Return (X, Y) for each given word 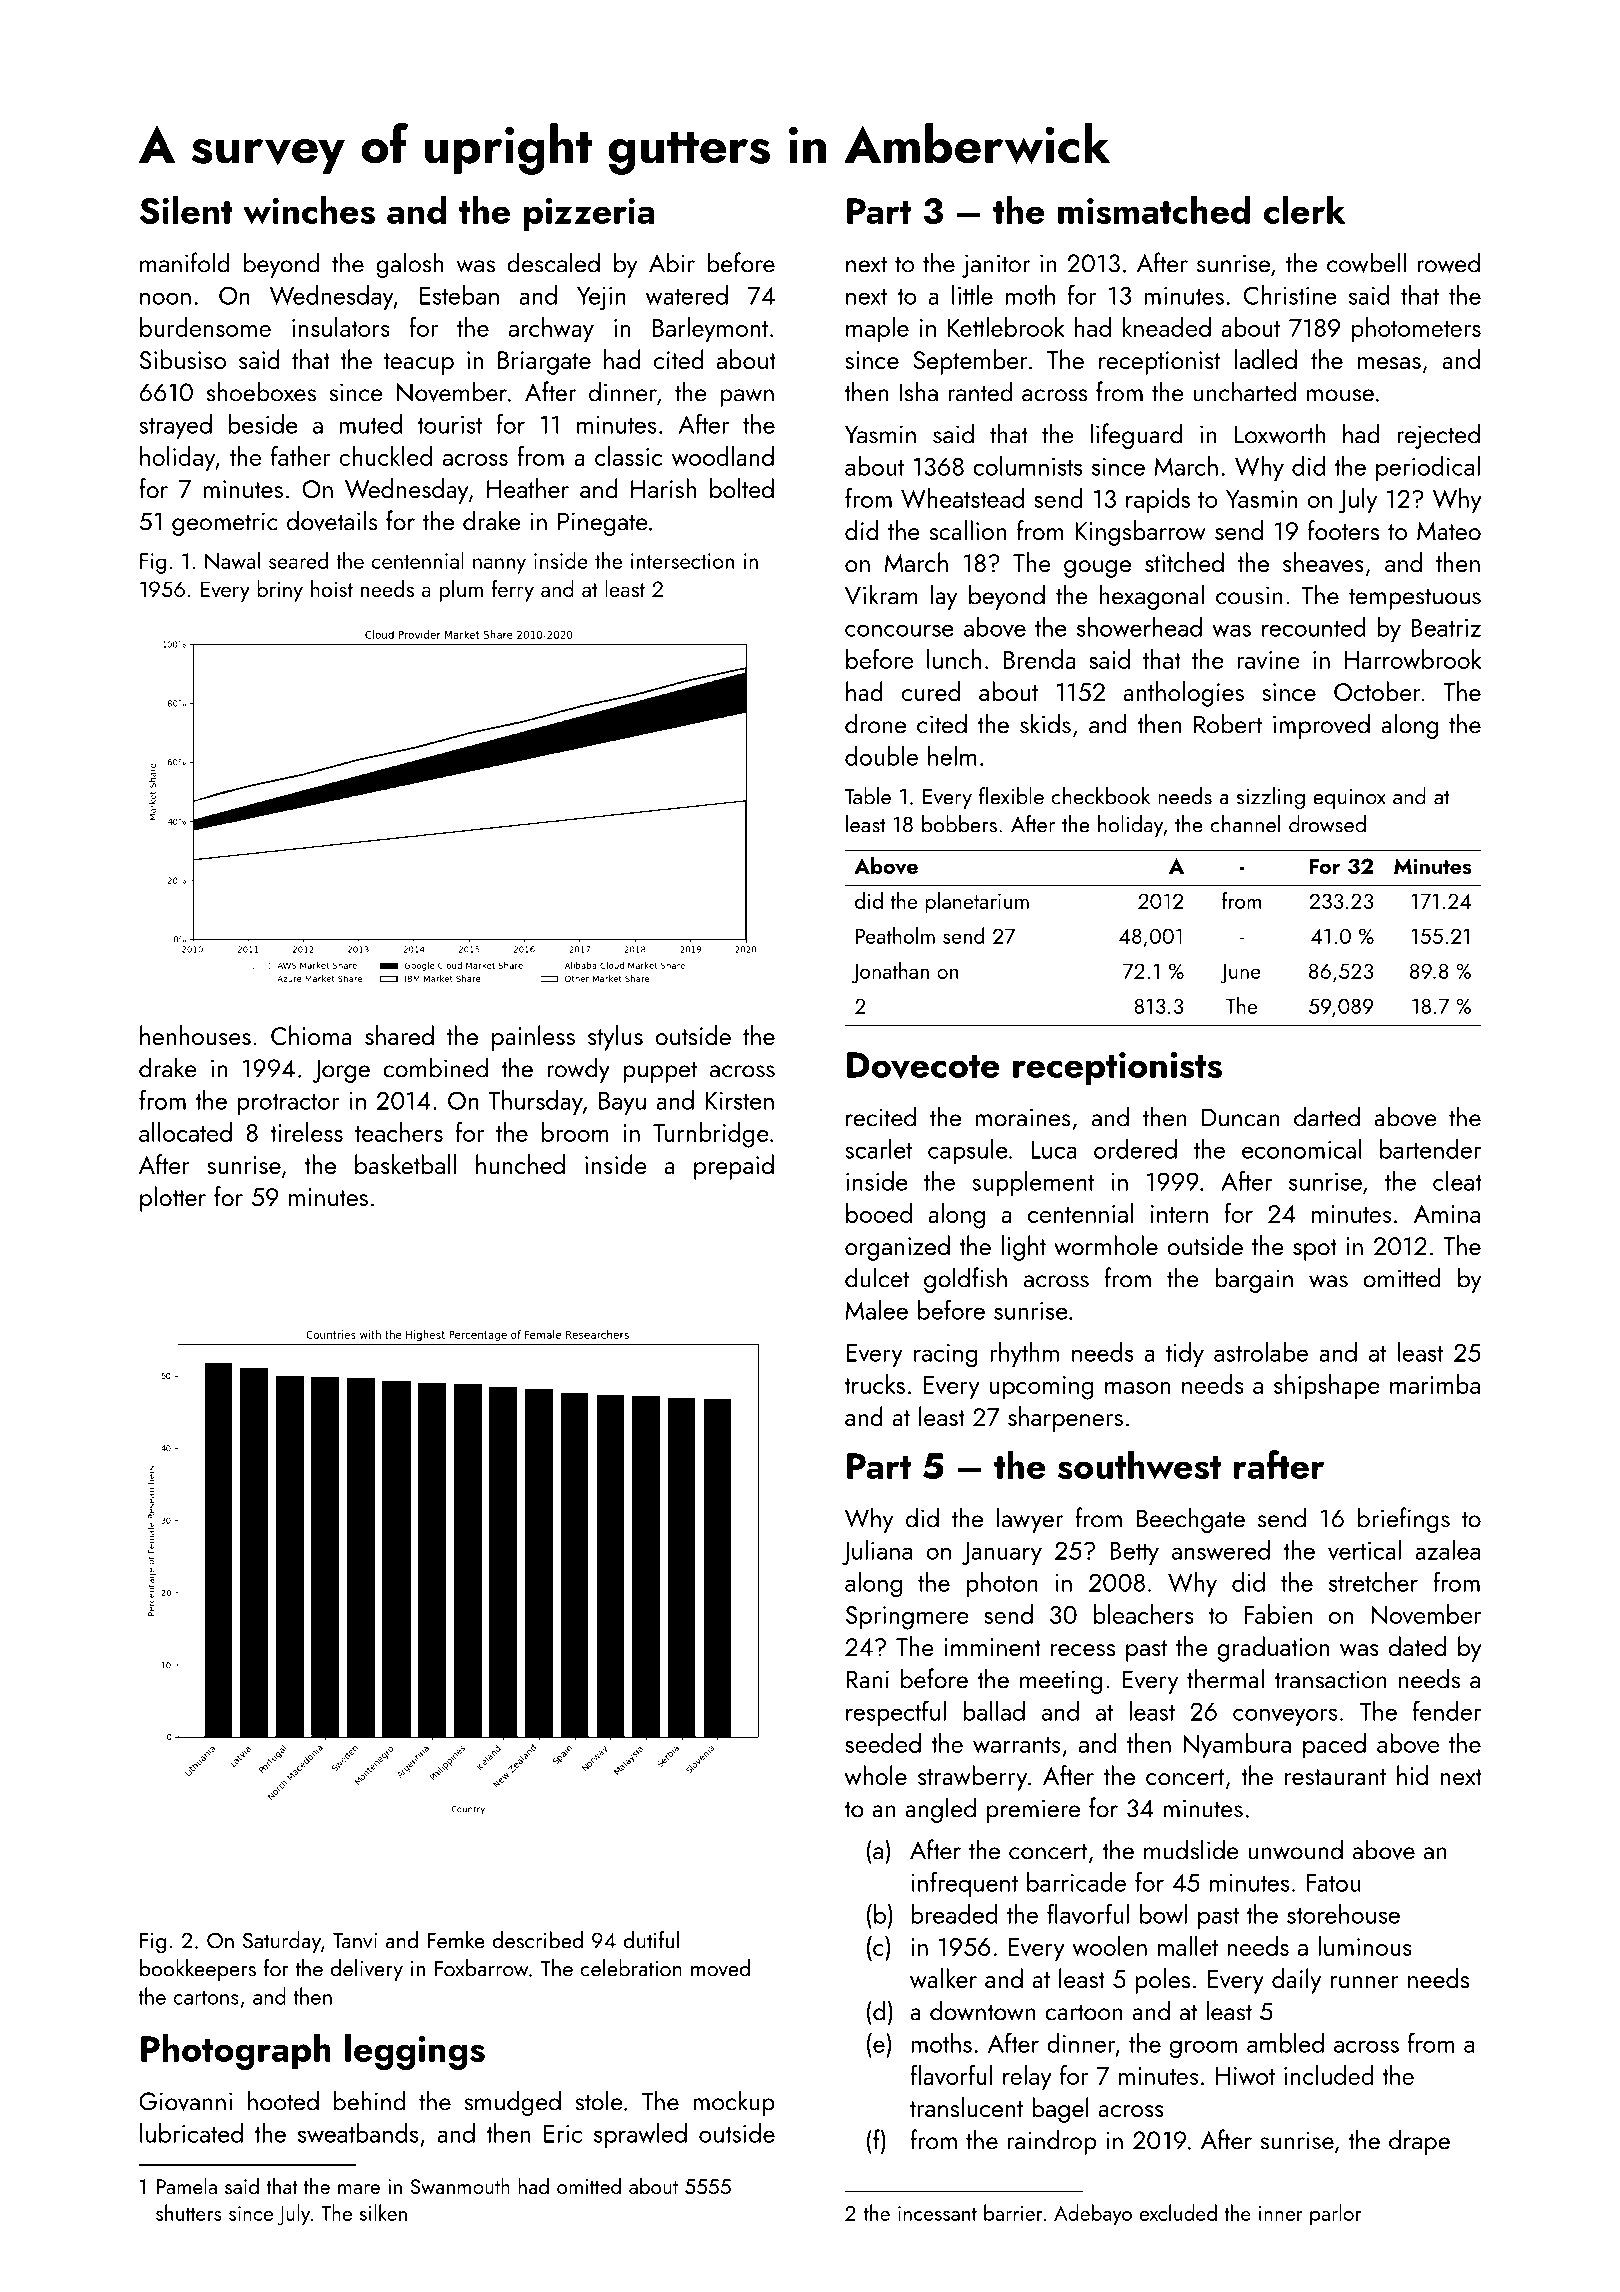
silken (383, 2212)
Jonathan (890, 973)
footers (1343, 530)
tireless (306, 1132)
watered (687, 295)
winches (309, 209)
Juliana (877, 1552)
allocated (185, 1132)
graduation (1273, 1649)
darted (1327, 1116)
